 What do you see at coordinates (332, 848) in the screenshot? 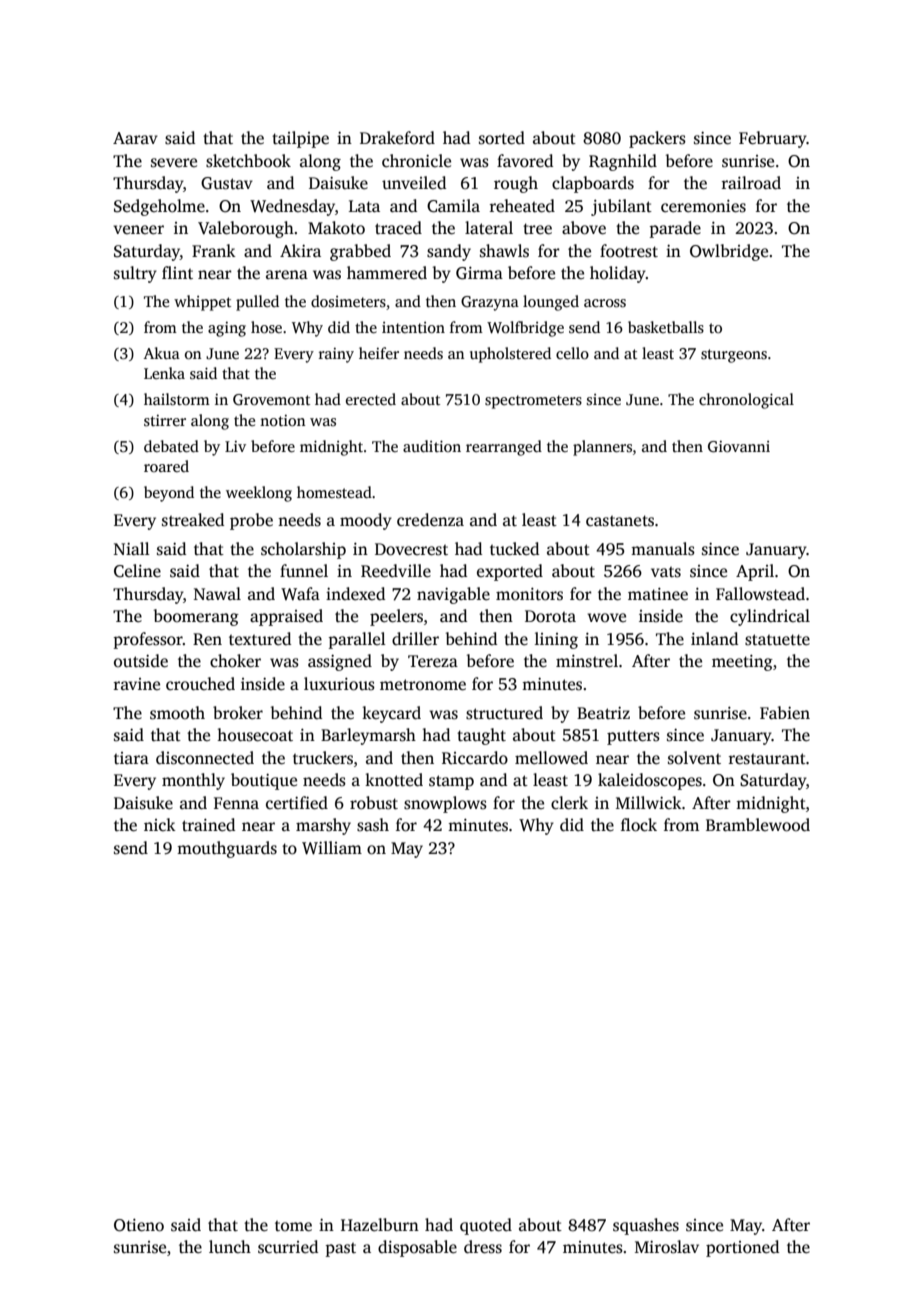
I see `William` at bounding box center [332, 848].
